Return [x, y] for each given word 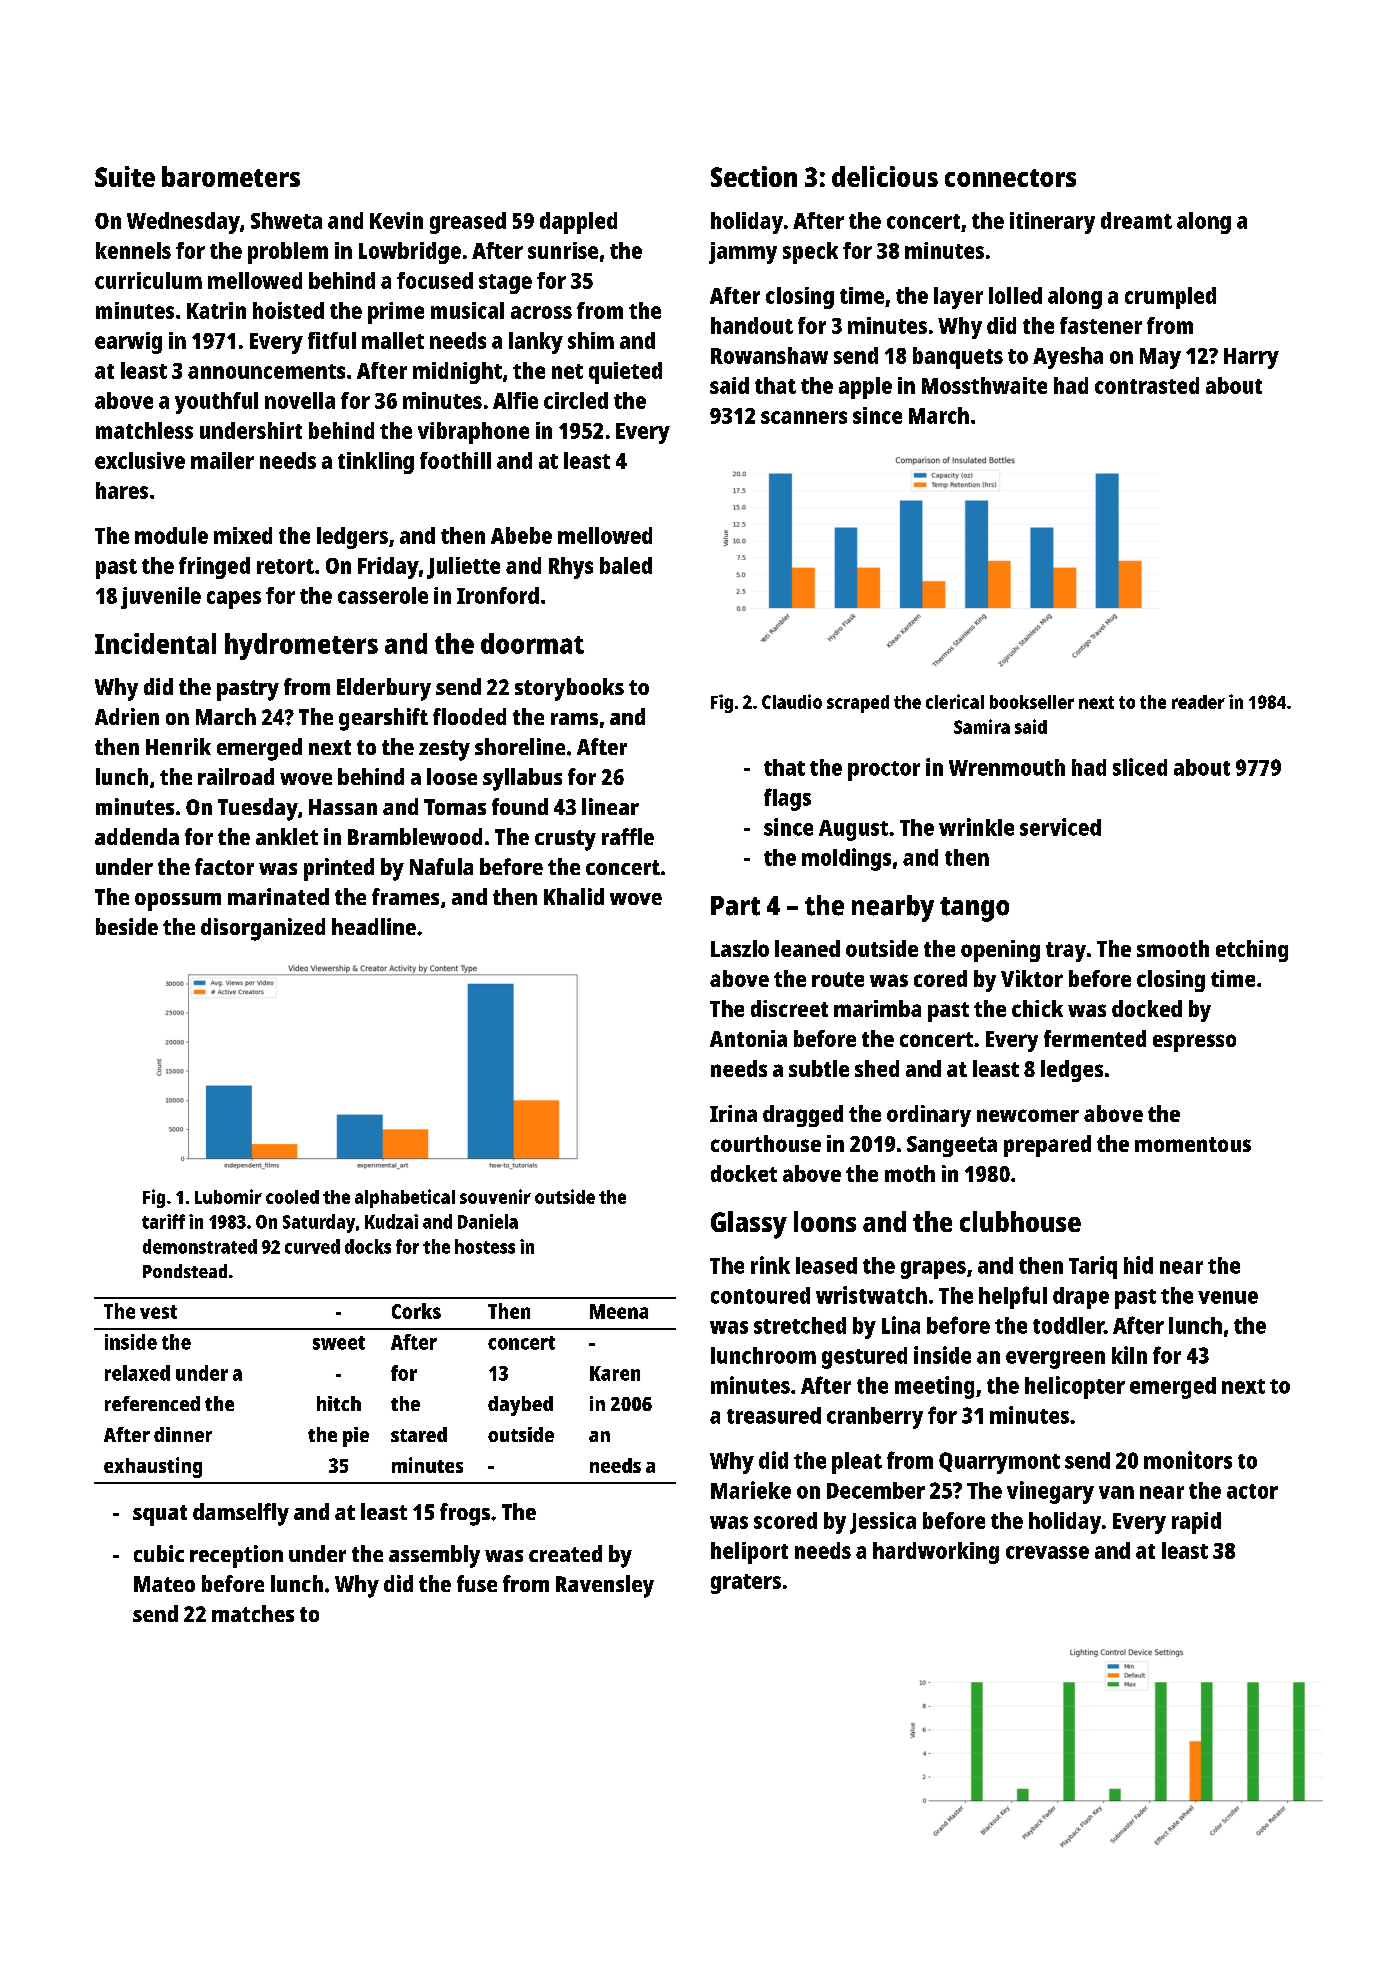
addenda [137, 836]
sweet [339, 1343]
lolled [1015, 295]
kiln [1129, 1355]
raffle [628, 836]
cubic [159, 1553]
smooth [1173, 948]
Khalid [574, 896]
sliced [1140, 767]
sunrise [563, 250]
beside [127, 926]
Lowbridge [410, 253]
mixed [243, 535]
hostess [485, 1246]
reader [1198, 702]
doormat [532, 643]
